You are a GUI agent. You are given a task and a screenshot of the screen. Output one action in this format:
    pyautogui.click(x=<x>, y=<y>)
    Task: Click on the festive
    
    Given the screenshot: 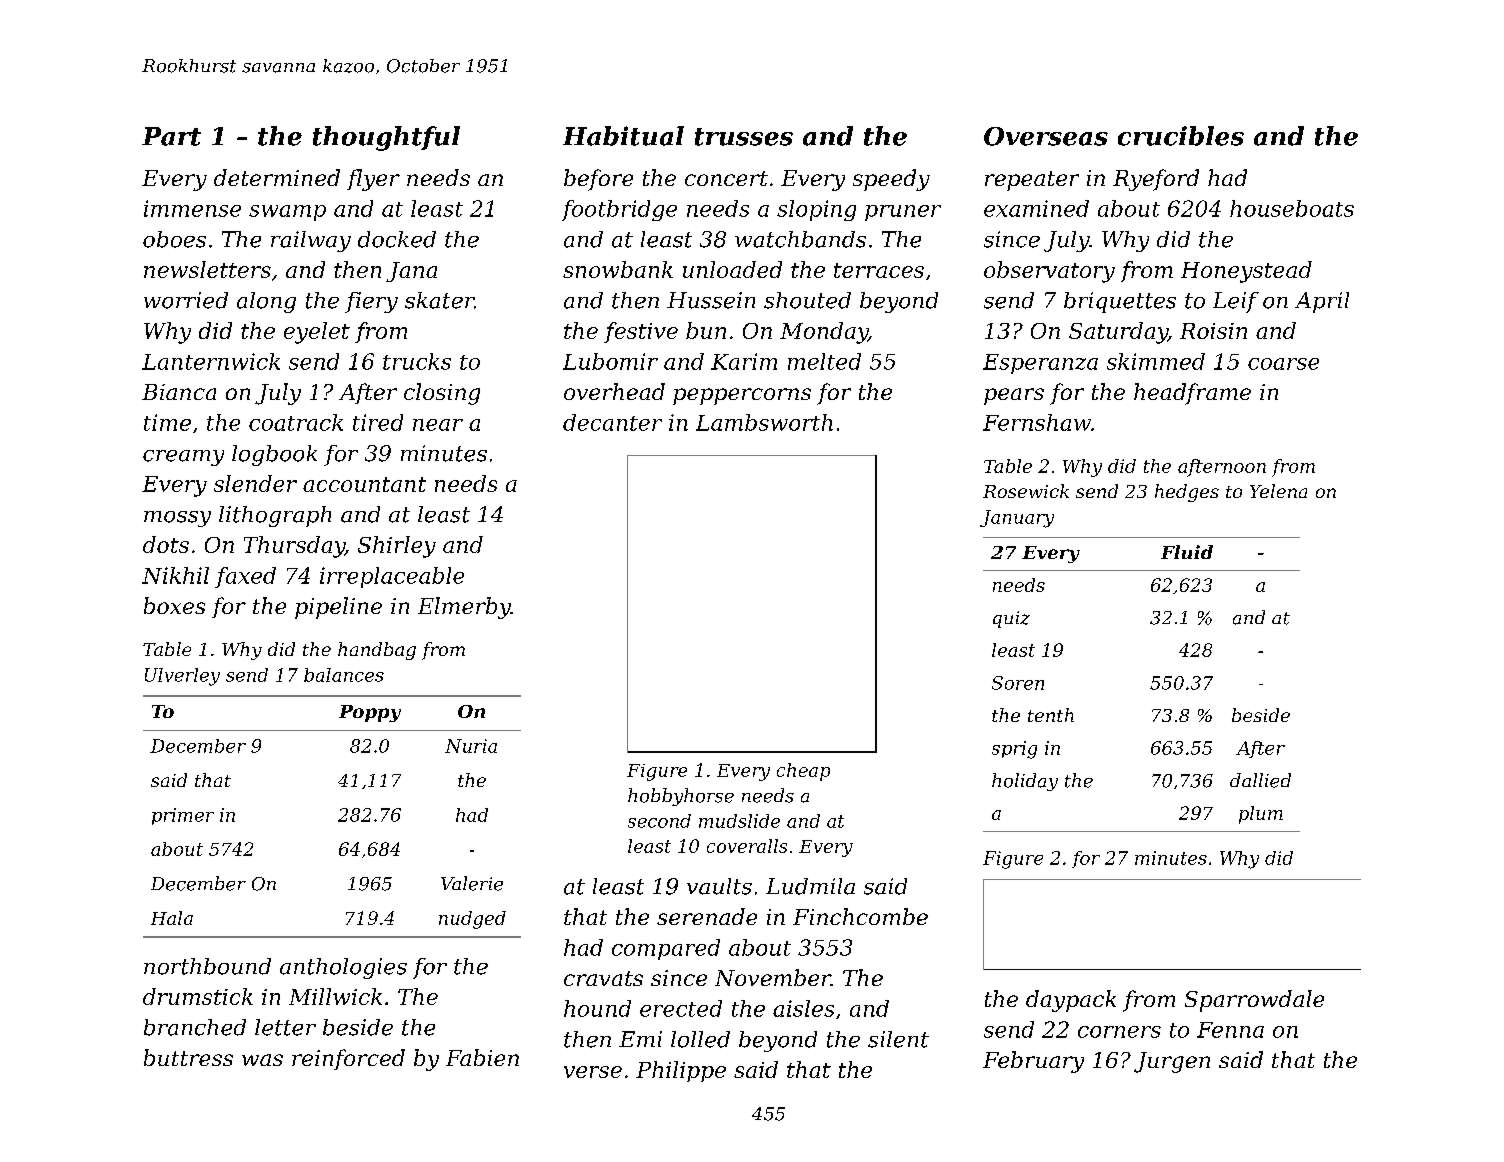 What is the action you would take?
    pyautogui.click(x=641, y=332)
